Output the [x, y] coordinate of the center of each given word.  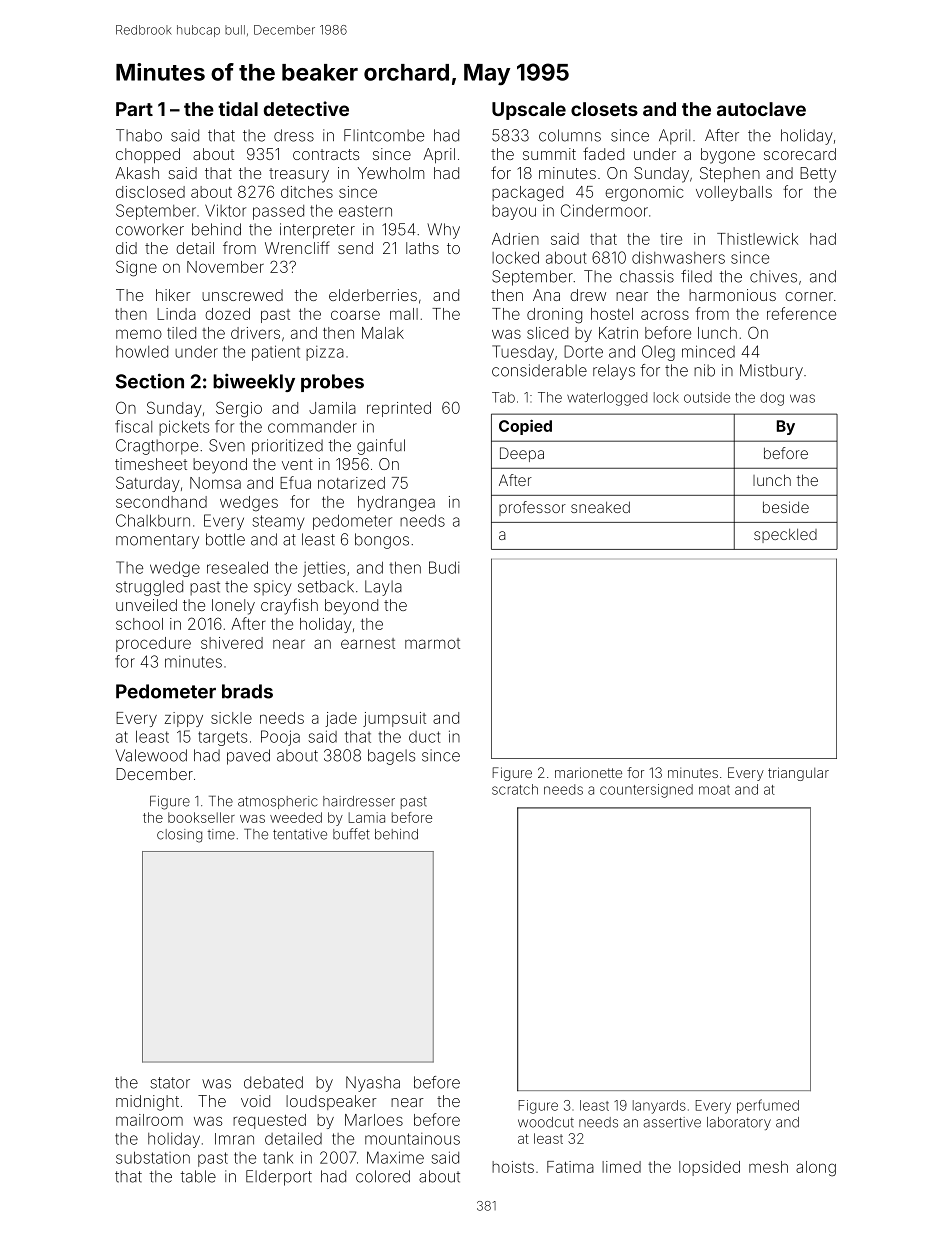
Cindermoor [604, 210]
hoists [513, 1167]
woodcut [546, 1122]
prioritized [287, 447]
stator [170, 1083]
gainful [381, 447]
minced [708, 351]
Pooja [280, 738]
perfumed [768, 1106]
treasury [299, 175]
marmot [432, 643]
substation [153, 1157]
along [816, 1169]
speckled [785, 536]
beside [786, 507]
